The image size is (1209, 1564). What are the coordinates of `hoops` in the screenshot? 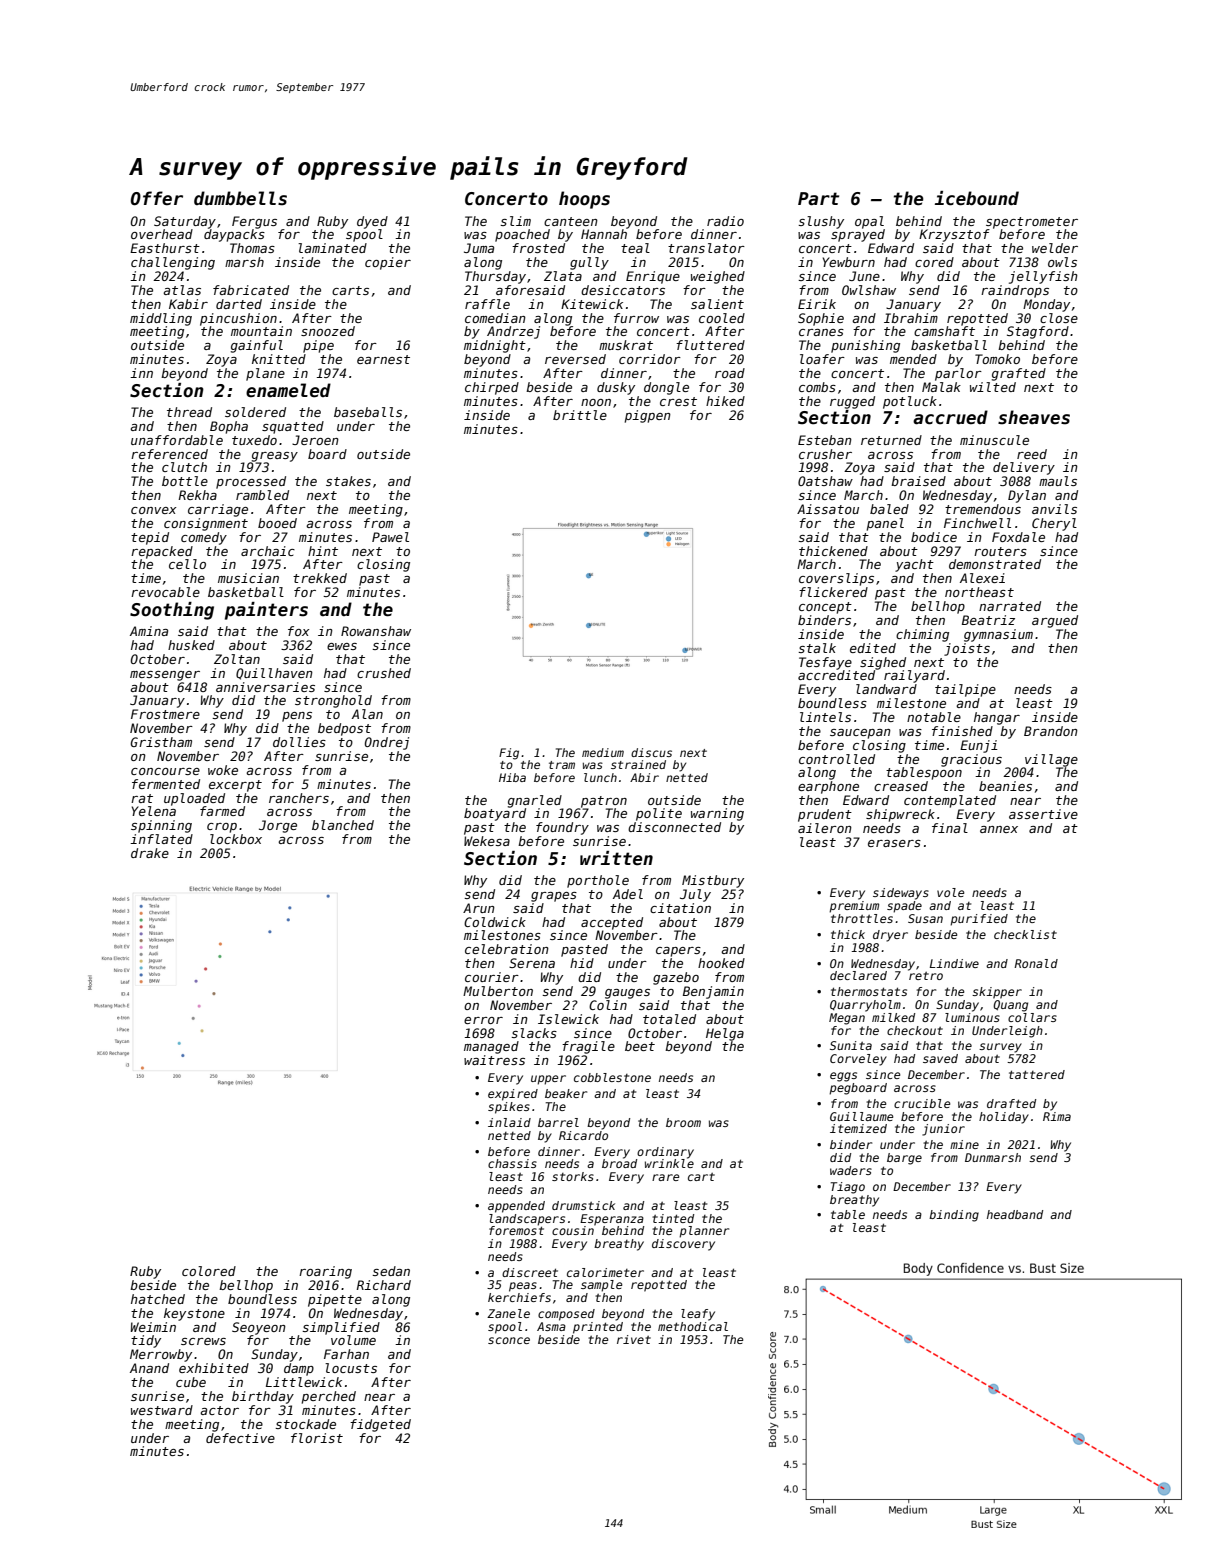 It's located at (584, 200).
